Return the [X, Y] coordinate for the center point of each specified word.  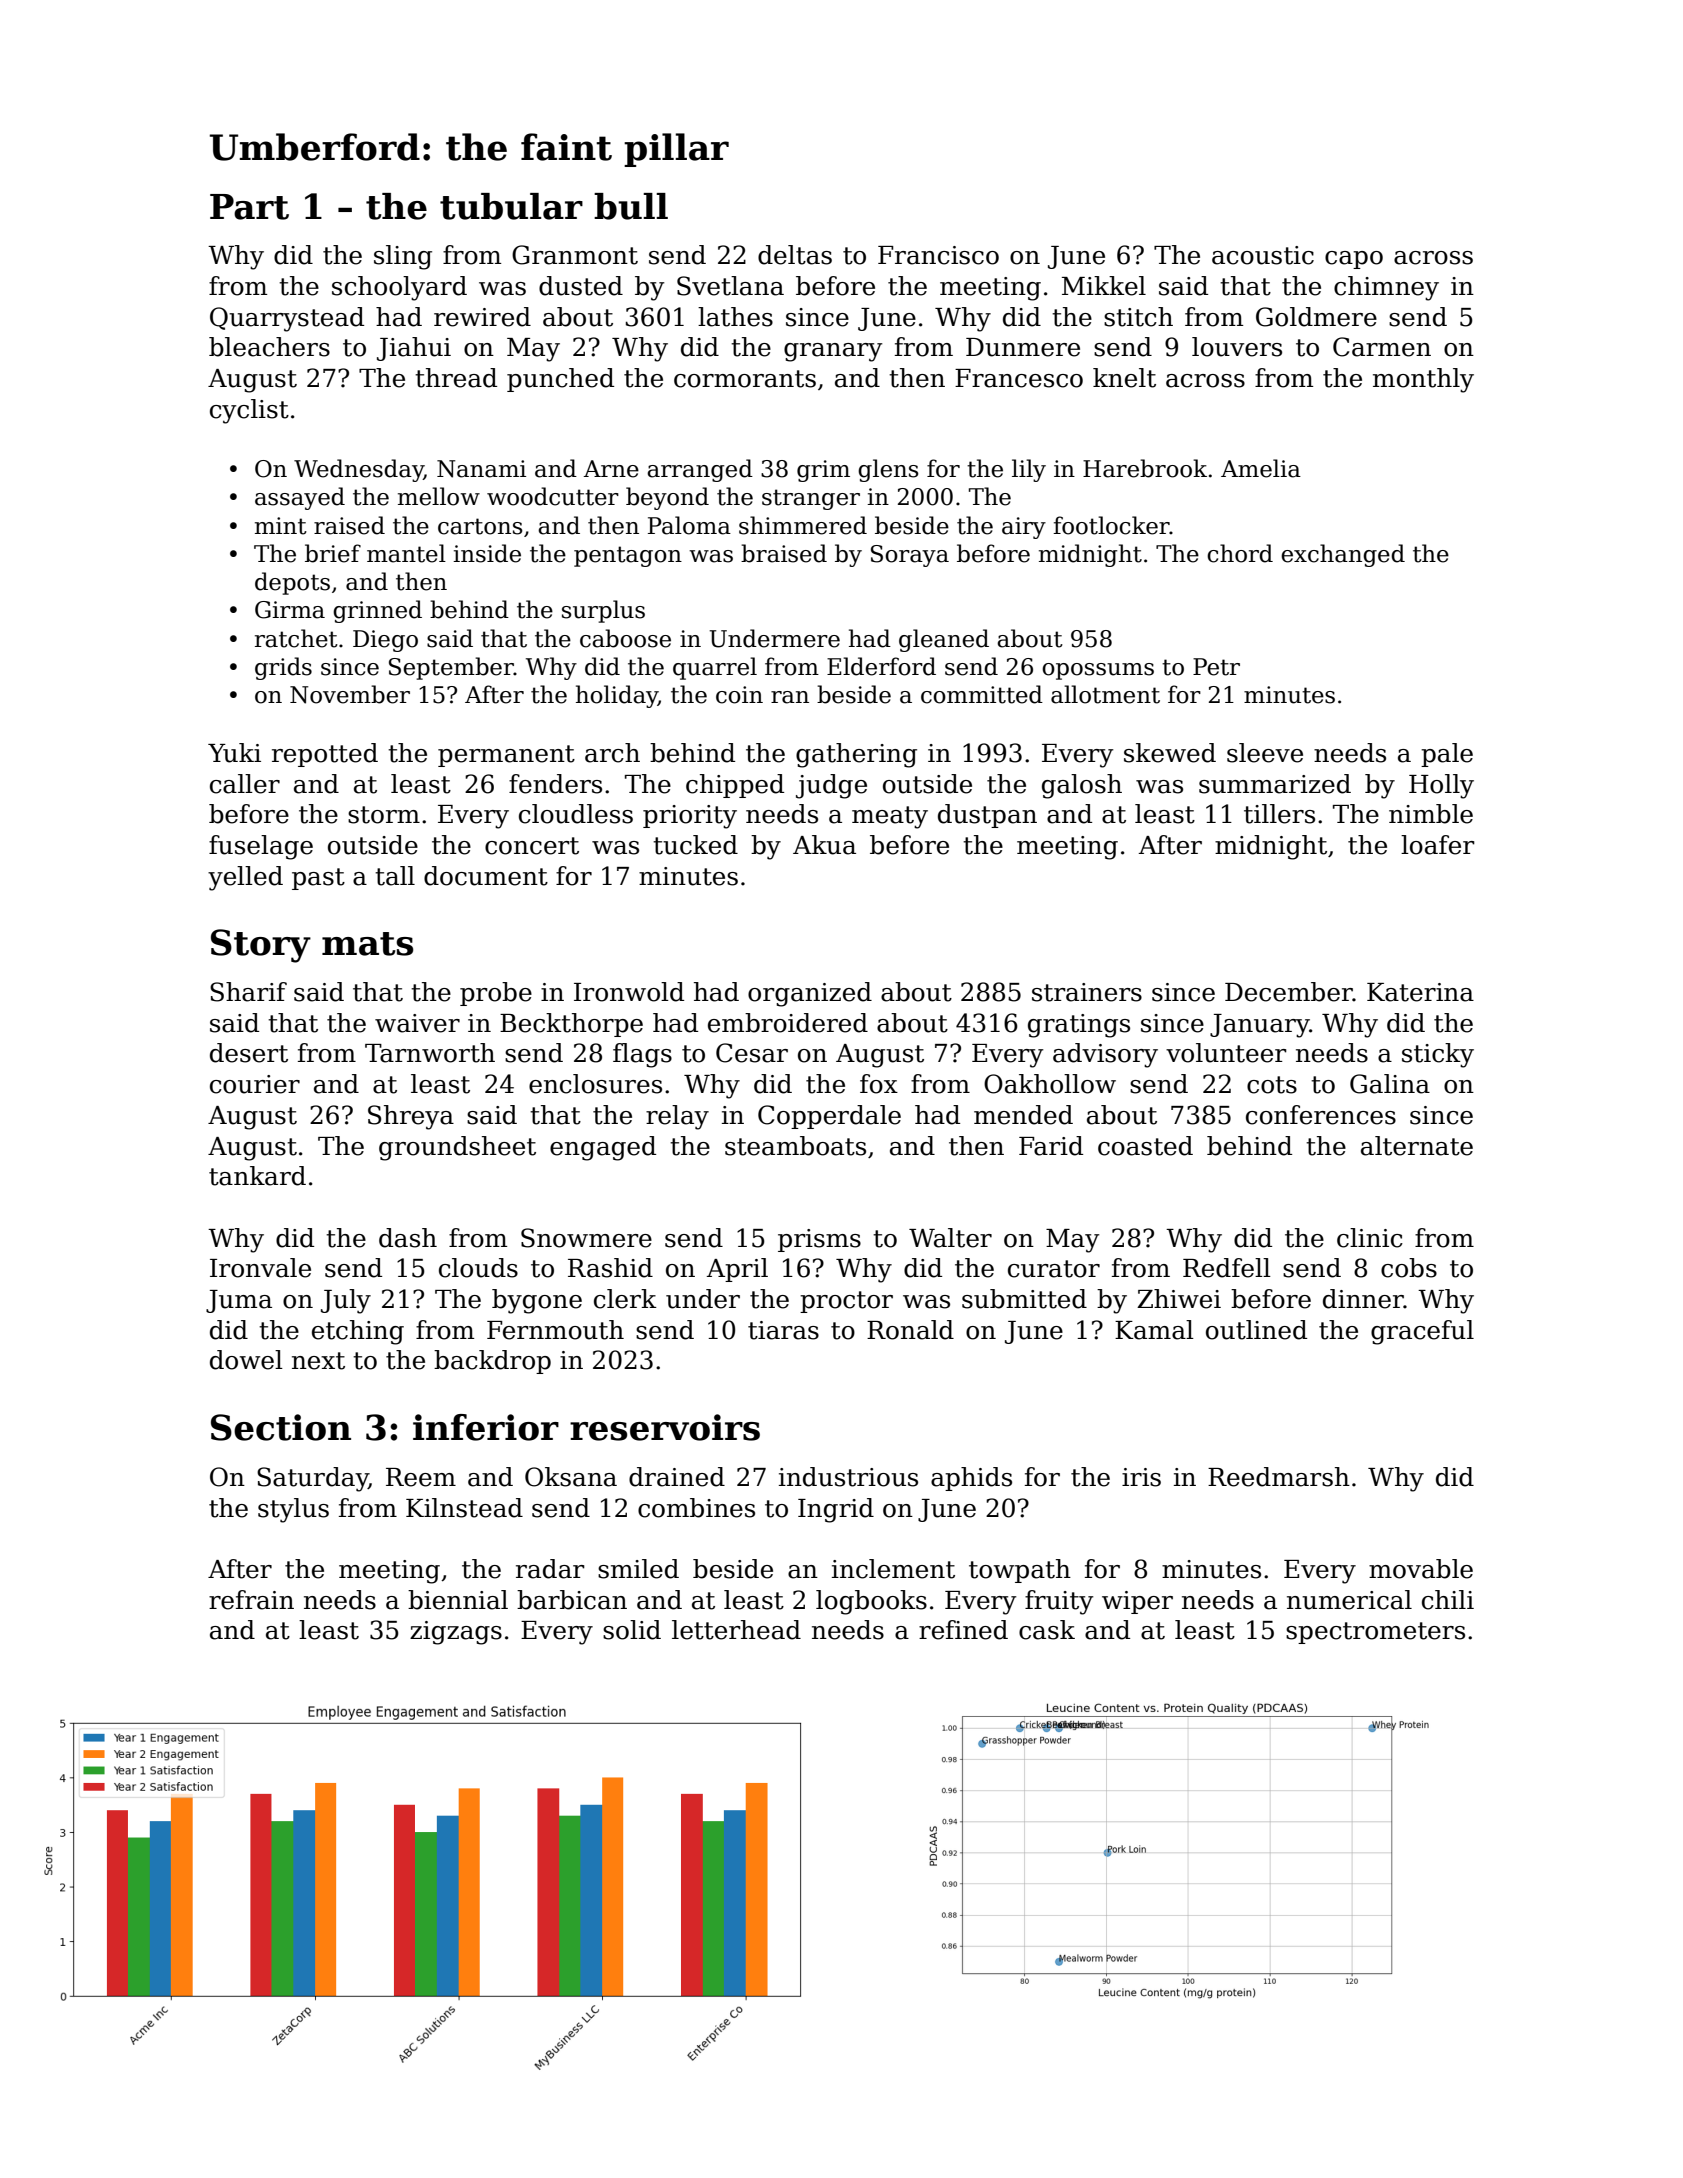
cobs [1409, 1268]
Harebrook [1145, 468]
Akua [824, 845]
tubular [511, 206]
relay [677, 1117]
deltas [795, 255]
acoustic [1263, 255]
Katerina [1420, 992]
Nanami [481, 469]
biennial [458, 1600]
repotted [325, 755]
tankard [257, 1176]
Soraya [910, 556]
